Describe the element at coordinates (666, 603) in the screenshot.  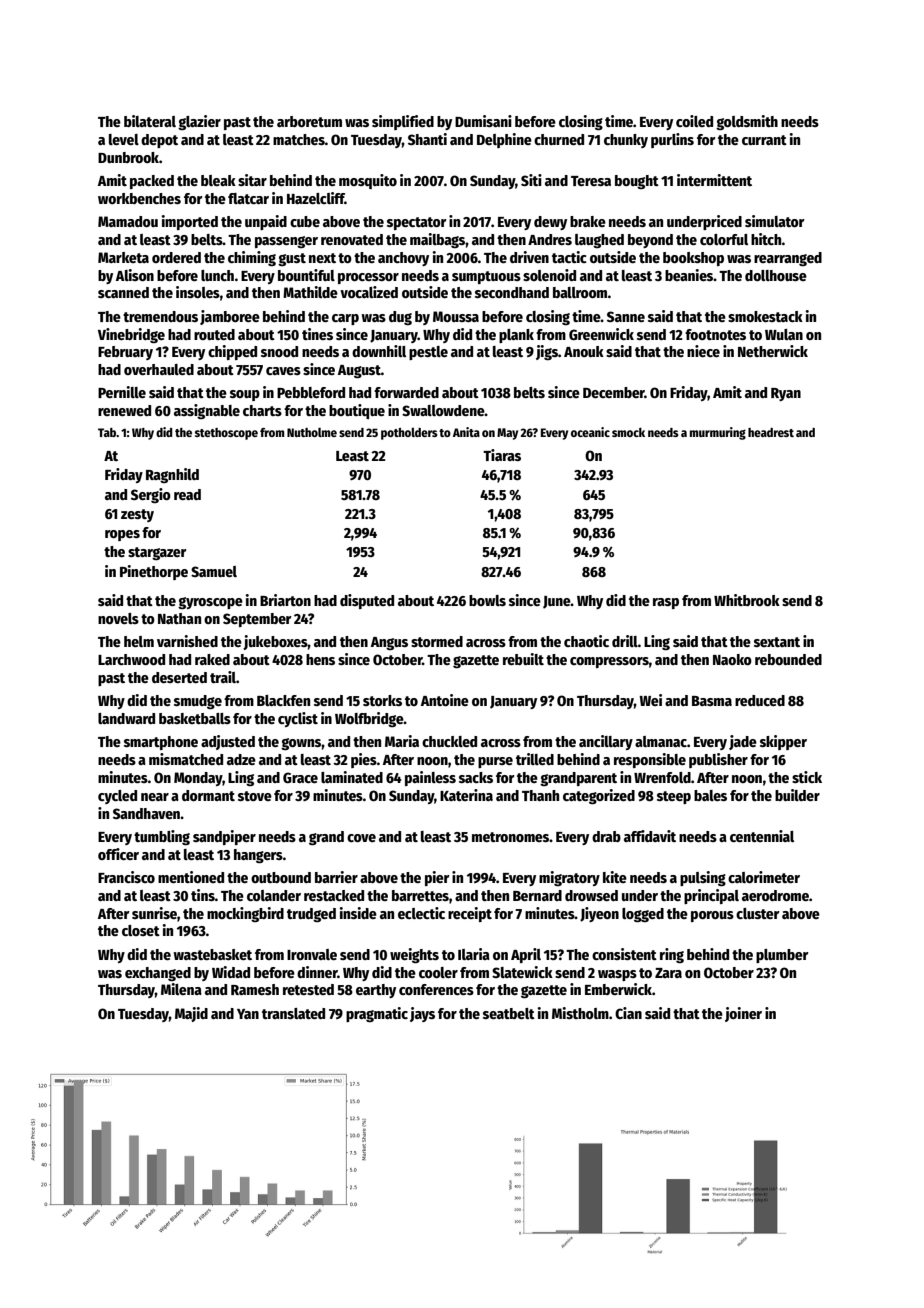
I see `rasp` at that location.
